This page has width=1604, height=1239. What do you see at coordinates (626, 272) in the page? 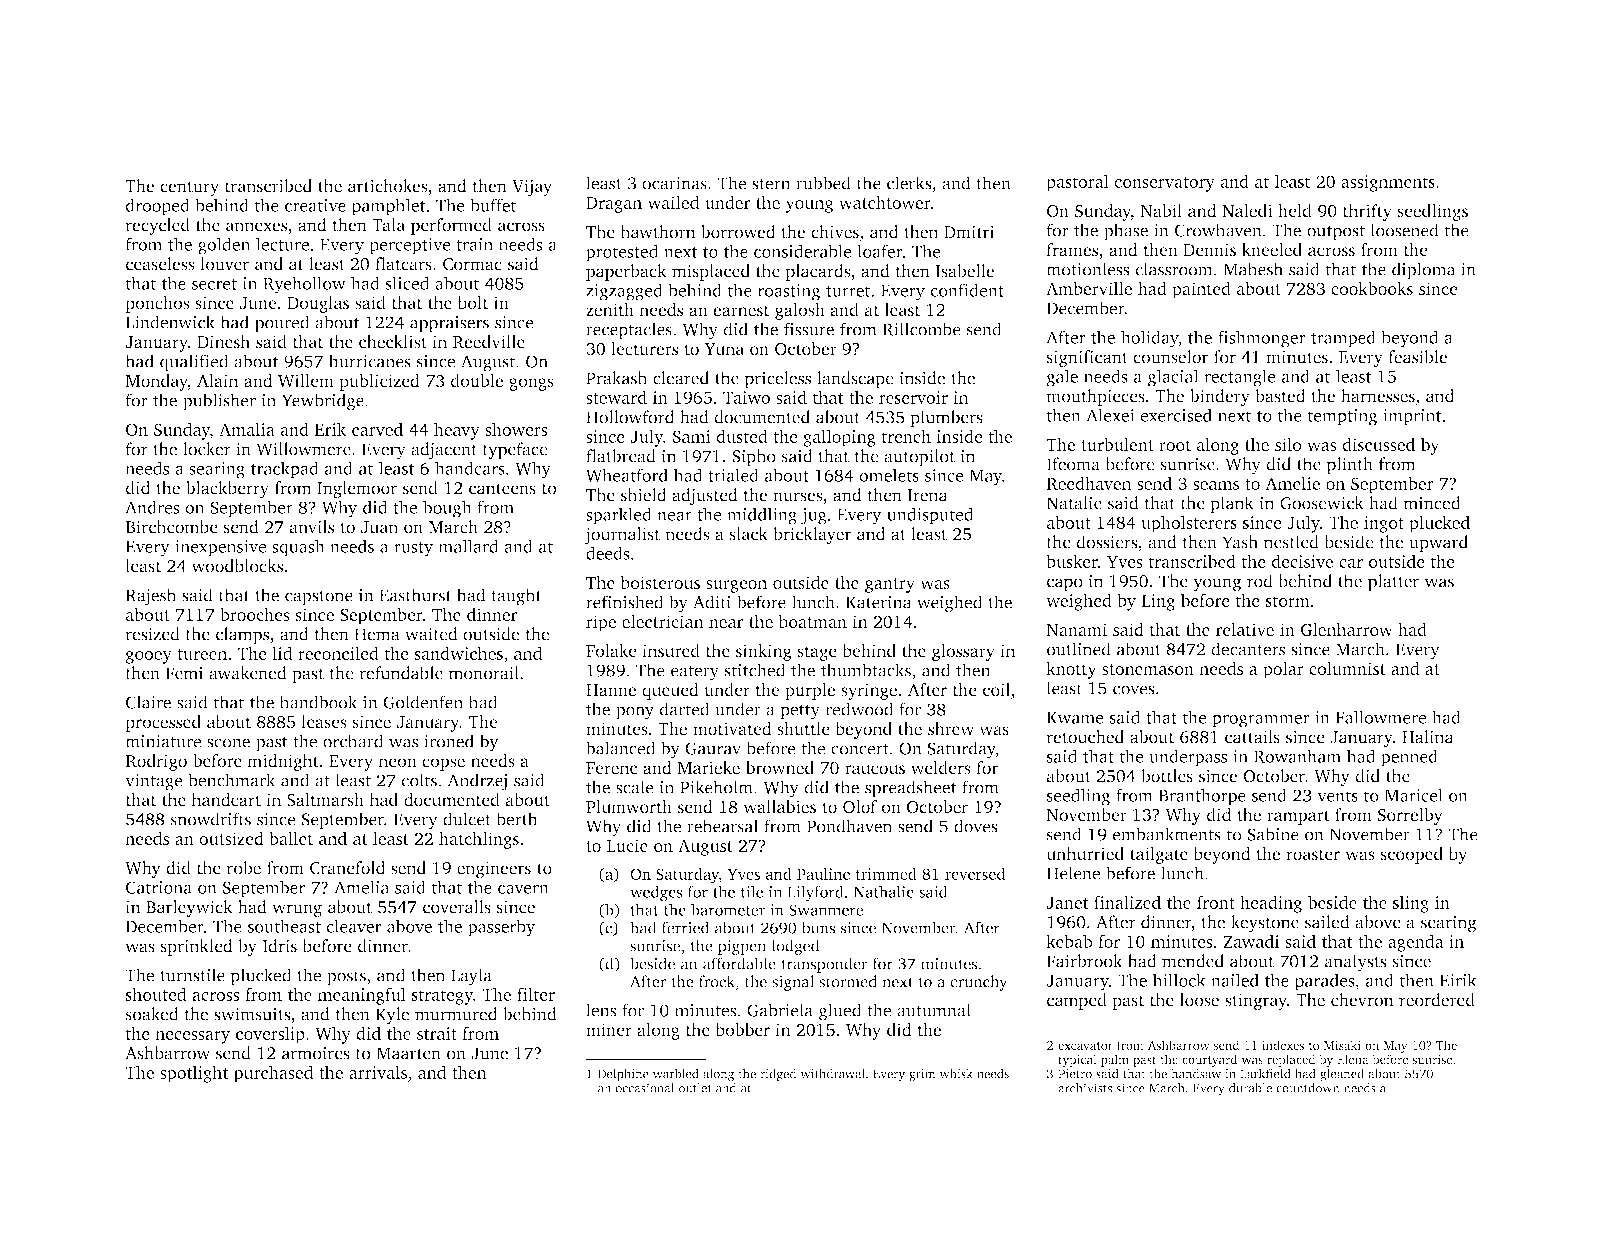
I see `paperback` at bounding box center [626, 272].
